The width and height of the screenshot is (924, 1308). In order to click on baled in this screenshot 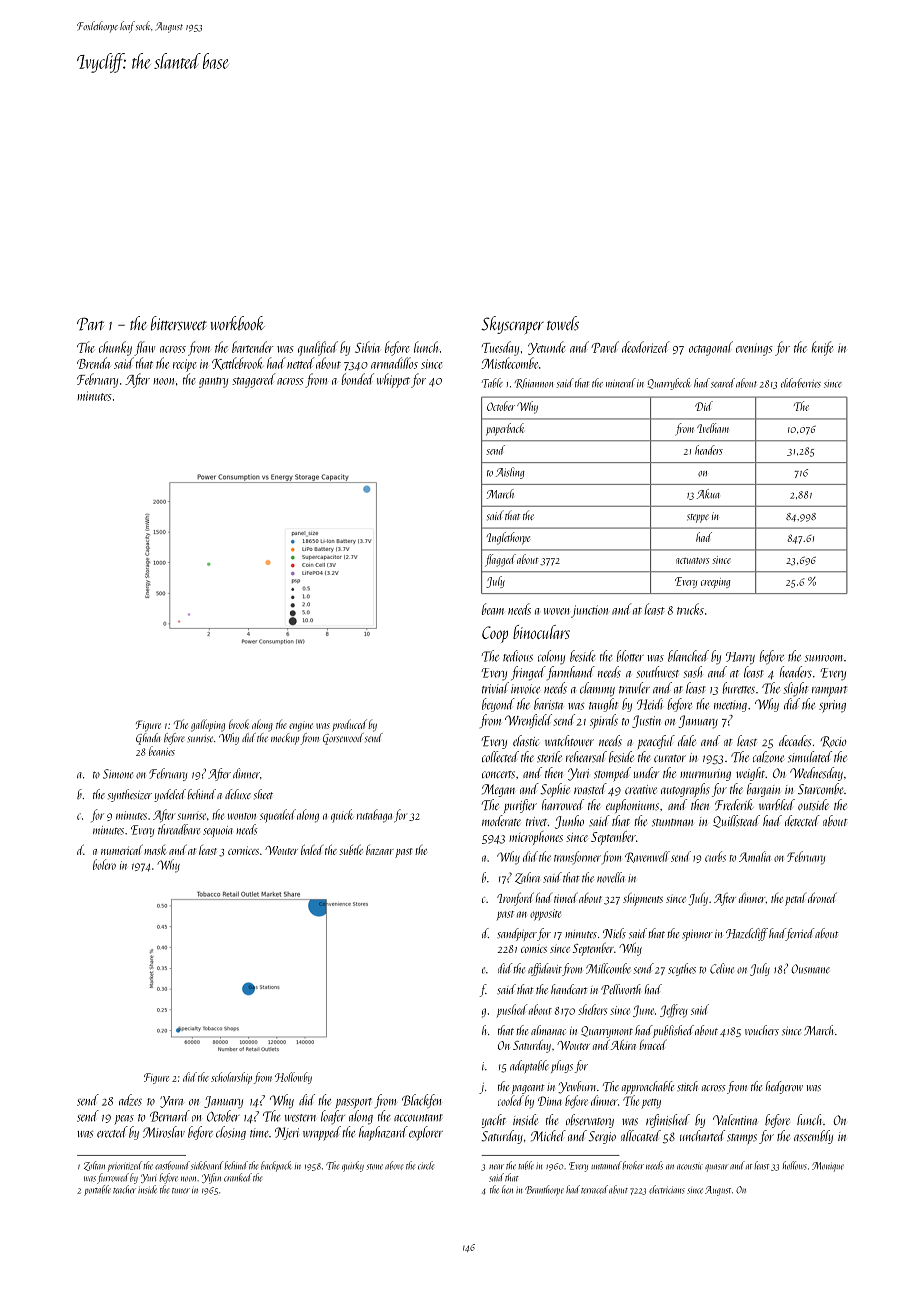, I will do `click(312, 849)`.
